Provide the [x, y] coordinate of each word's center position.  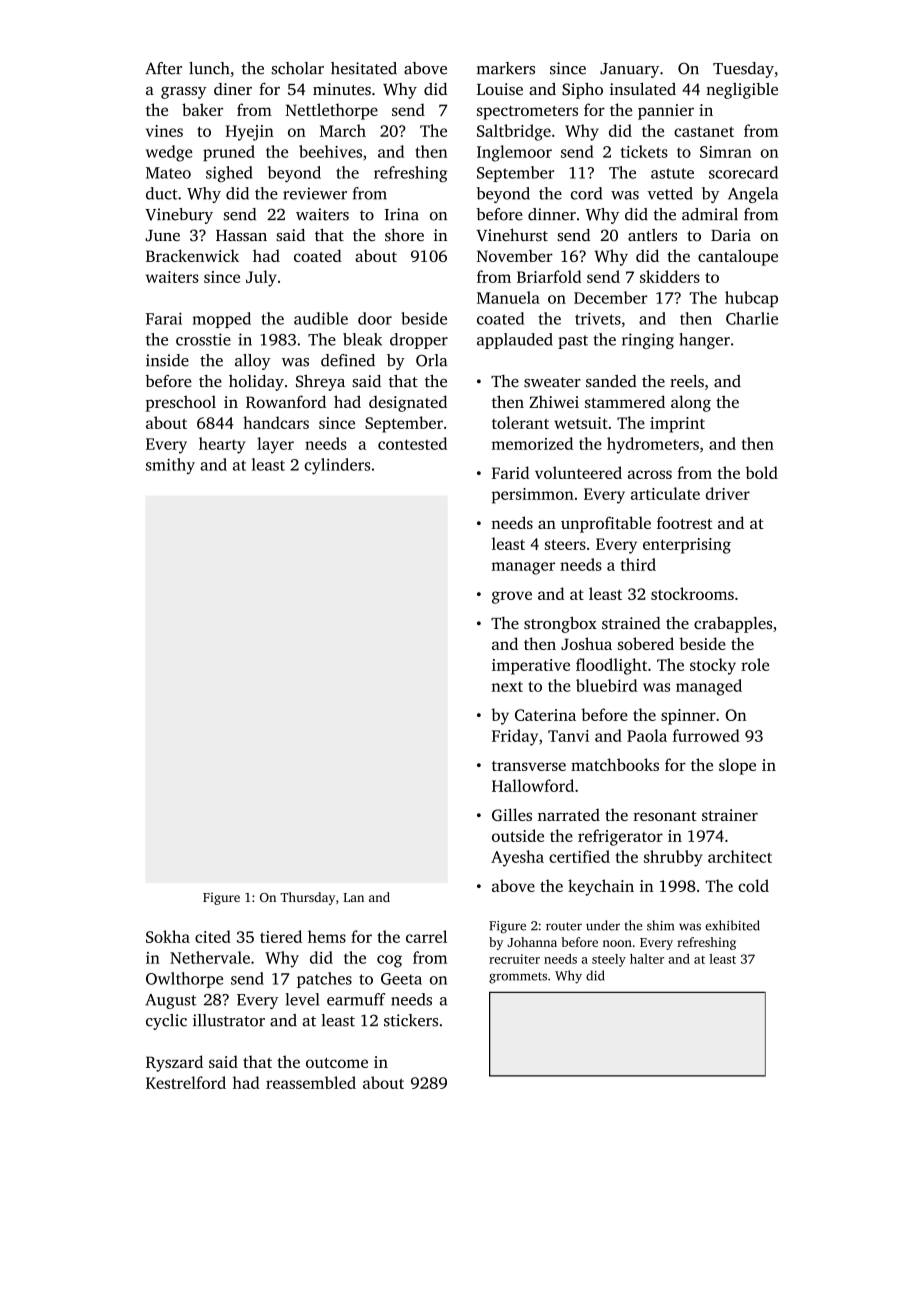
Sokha [168, 936]
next [507, 687]
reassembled [311, 1082]
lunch [209, 68]
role [755, 664]
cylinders [337, 466]
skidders [670, 276]
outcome [337, 1063]
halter [647, 959]
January [629, 70]
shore [404, 235]
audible [321, 318]
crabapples [733, 625]
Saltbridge [514, 132]
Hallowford [533, 785]
